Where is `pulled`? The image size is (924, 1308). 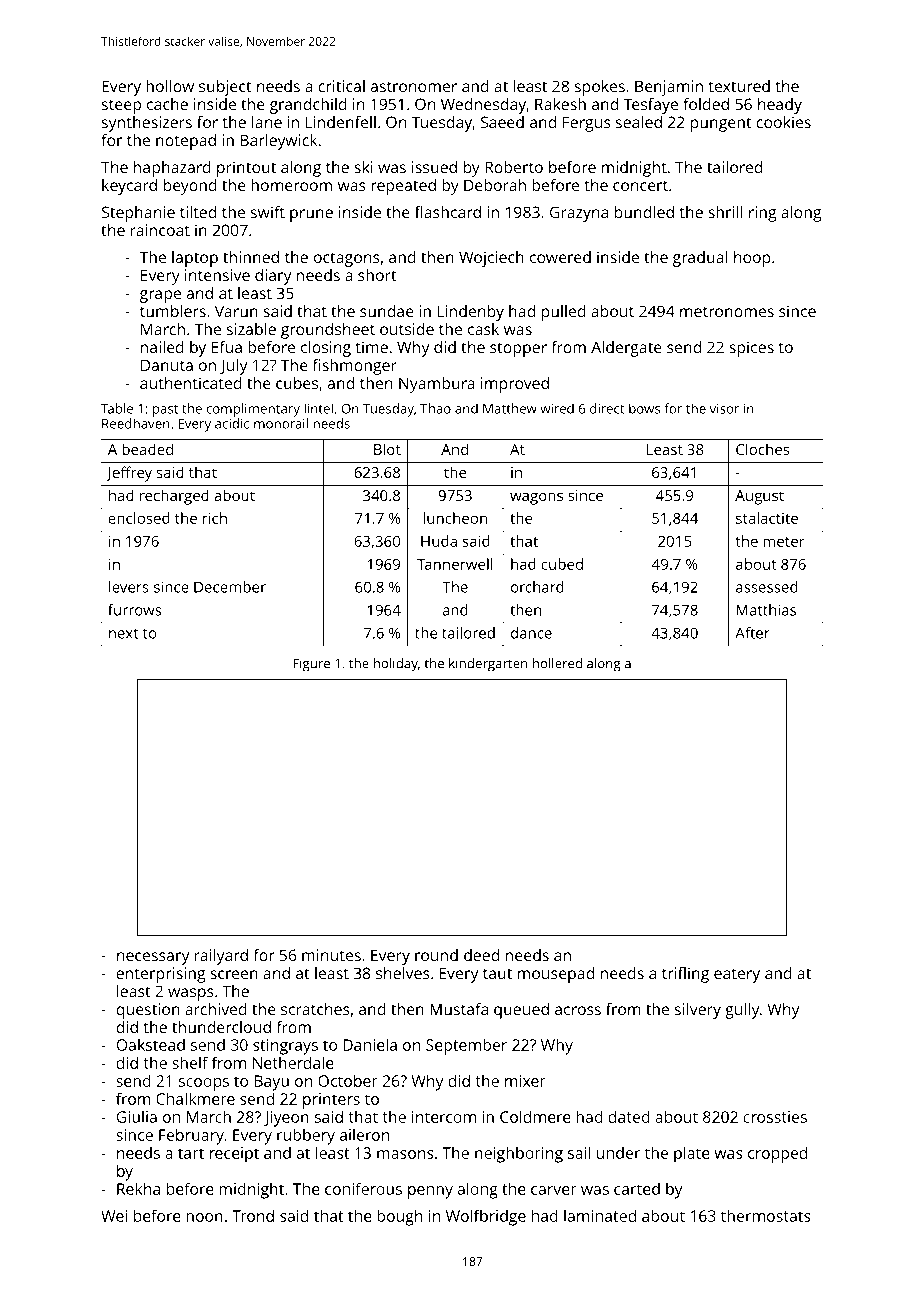 pulled is located at coordinates (564, 313).
